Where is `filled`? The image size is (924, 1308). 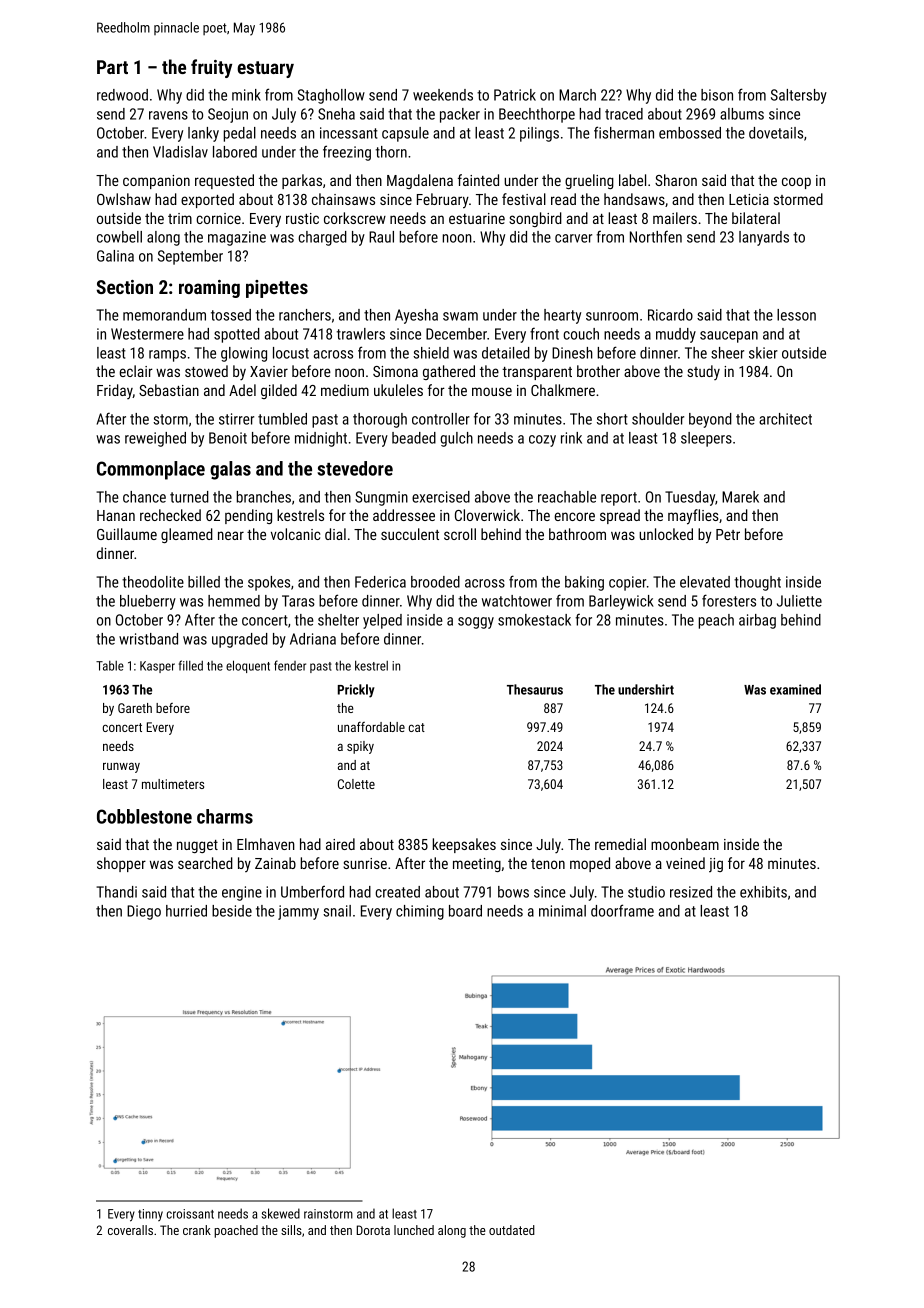 filled is located at coordinates (191, 665).
